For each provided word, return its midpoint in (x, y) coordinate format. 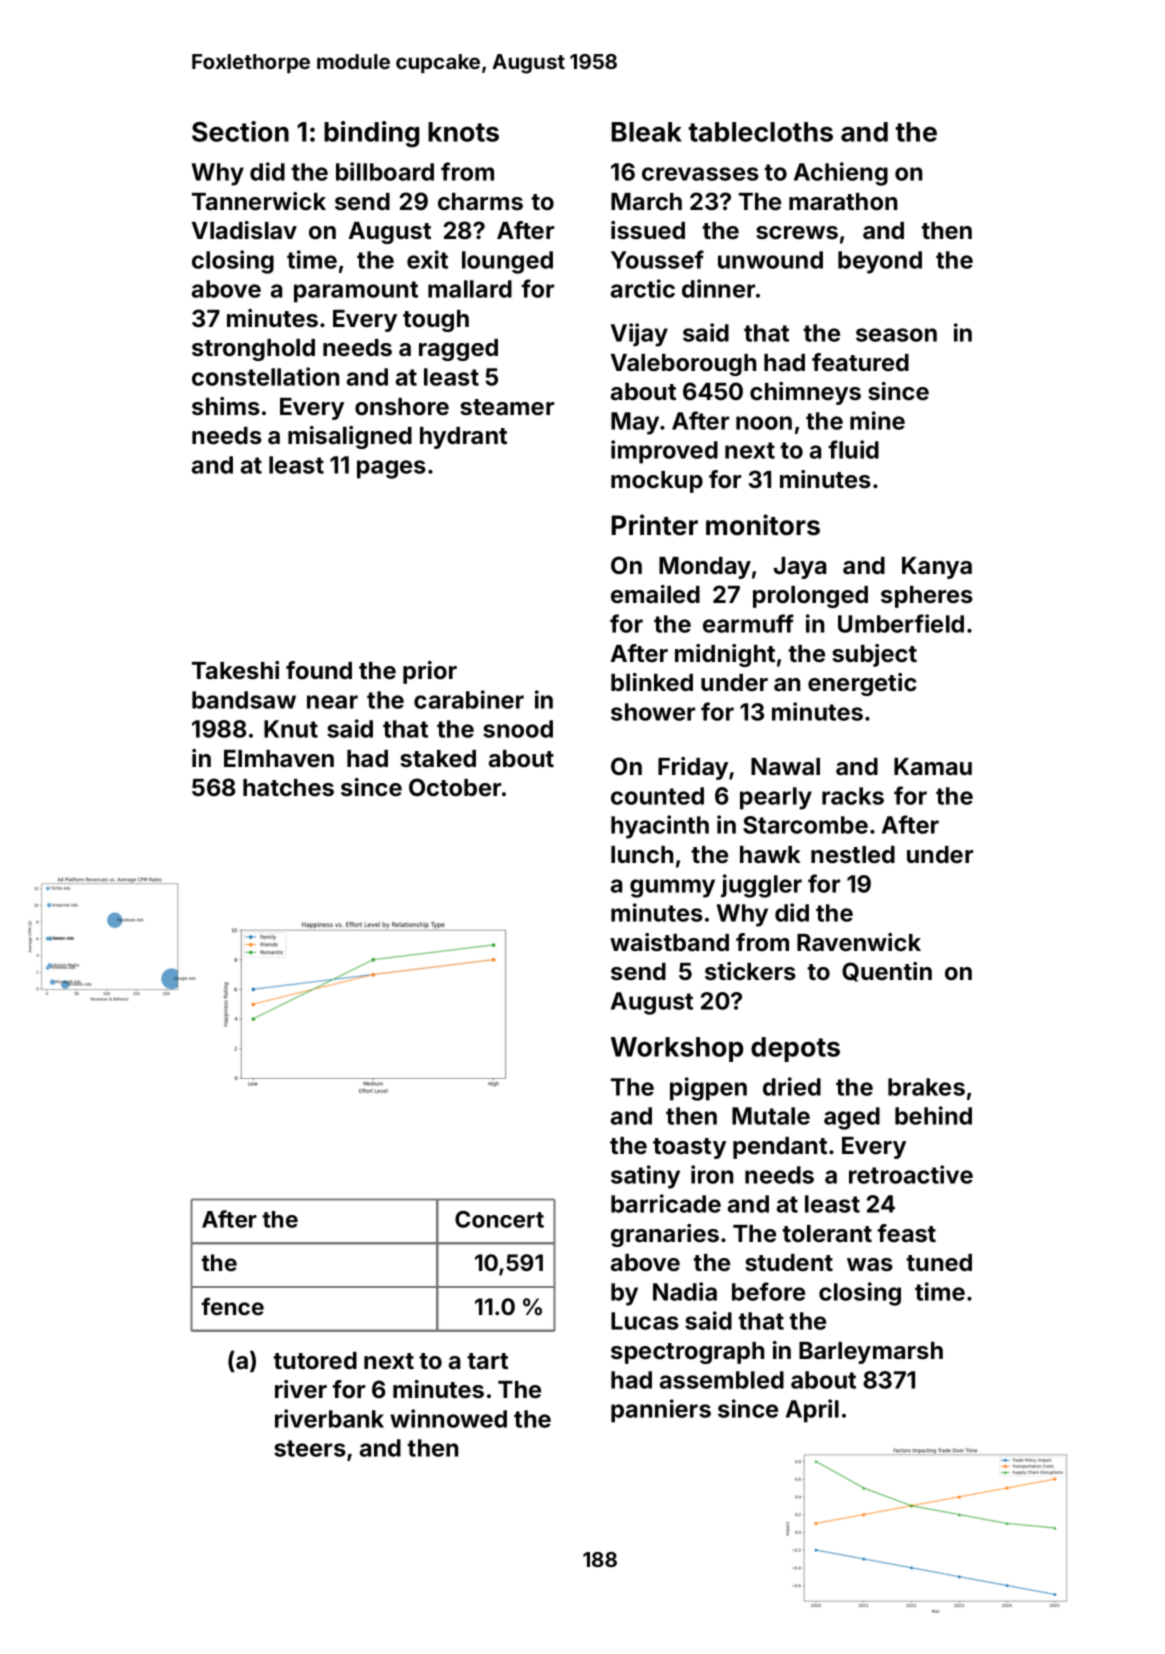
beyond (880, 262)
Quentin (887, 972)
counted (657, 796)
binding (371, 134)
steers (310, 1448)
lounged (507, 262)
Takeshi (235, 670)
